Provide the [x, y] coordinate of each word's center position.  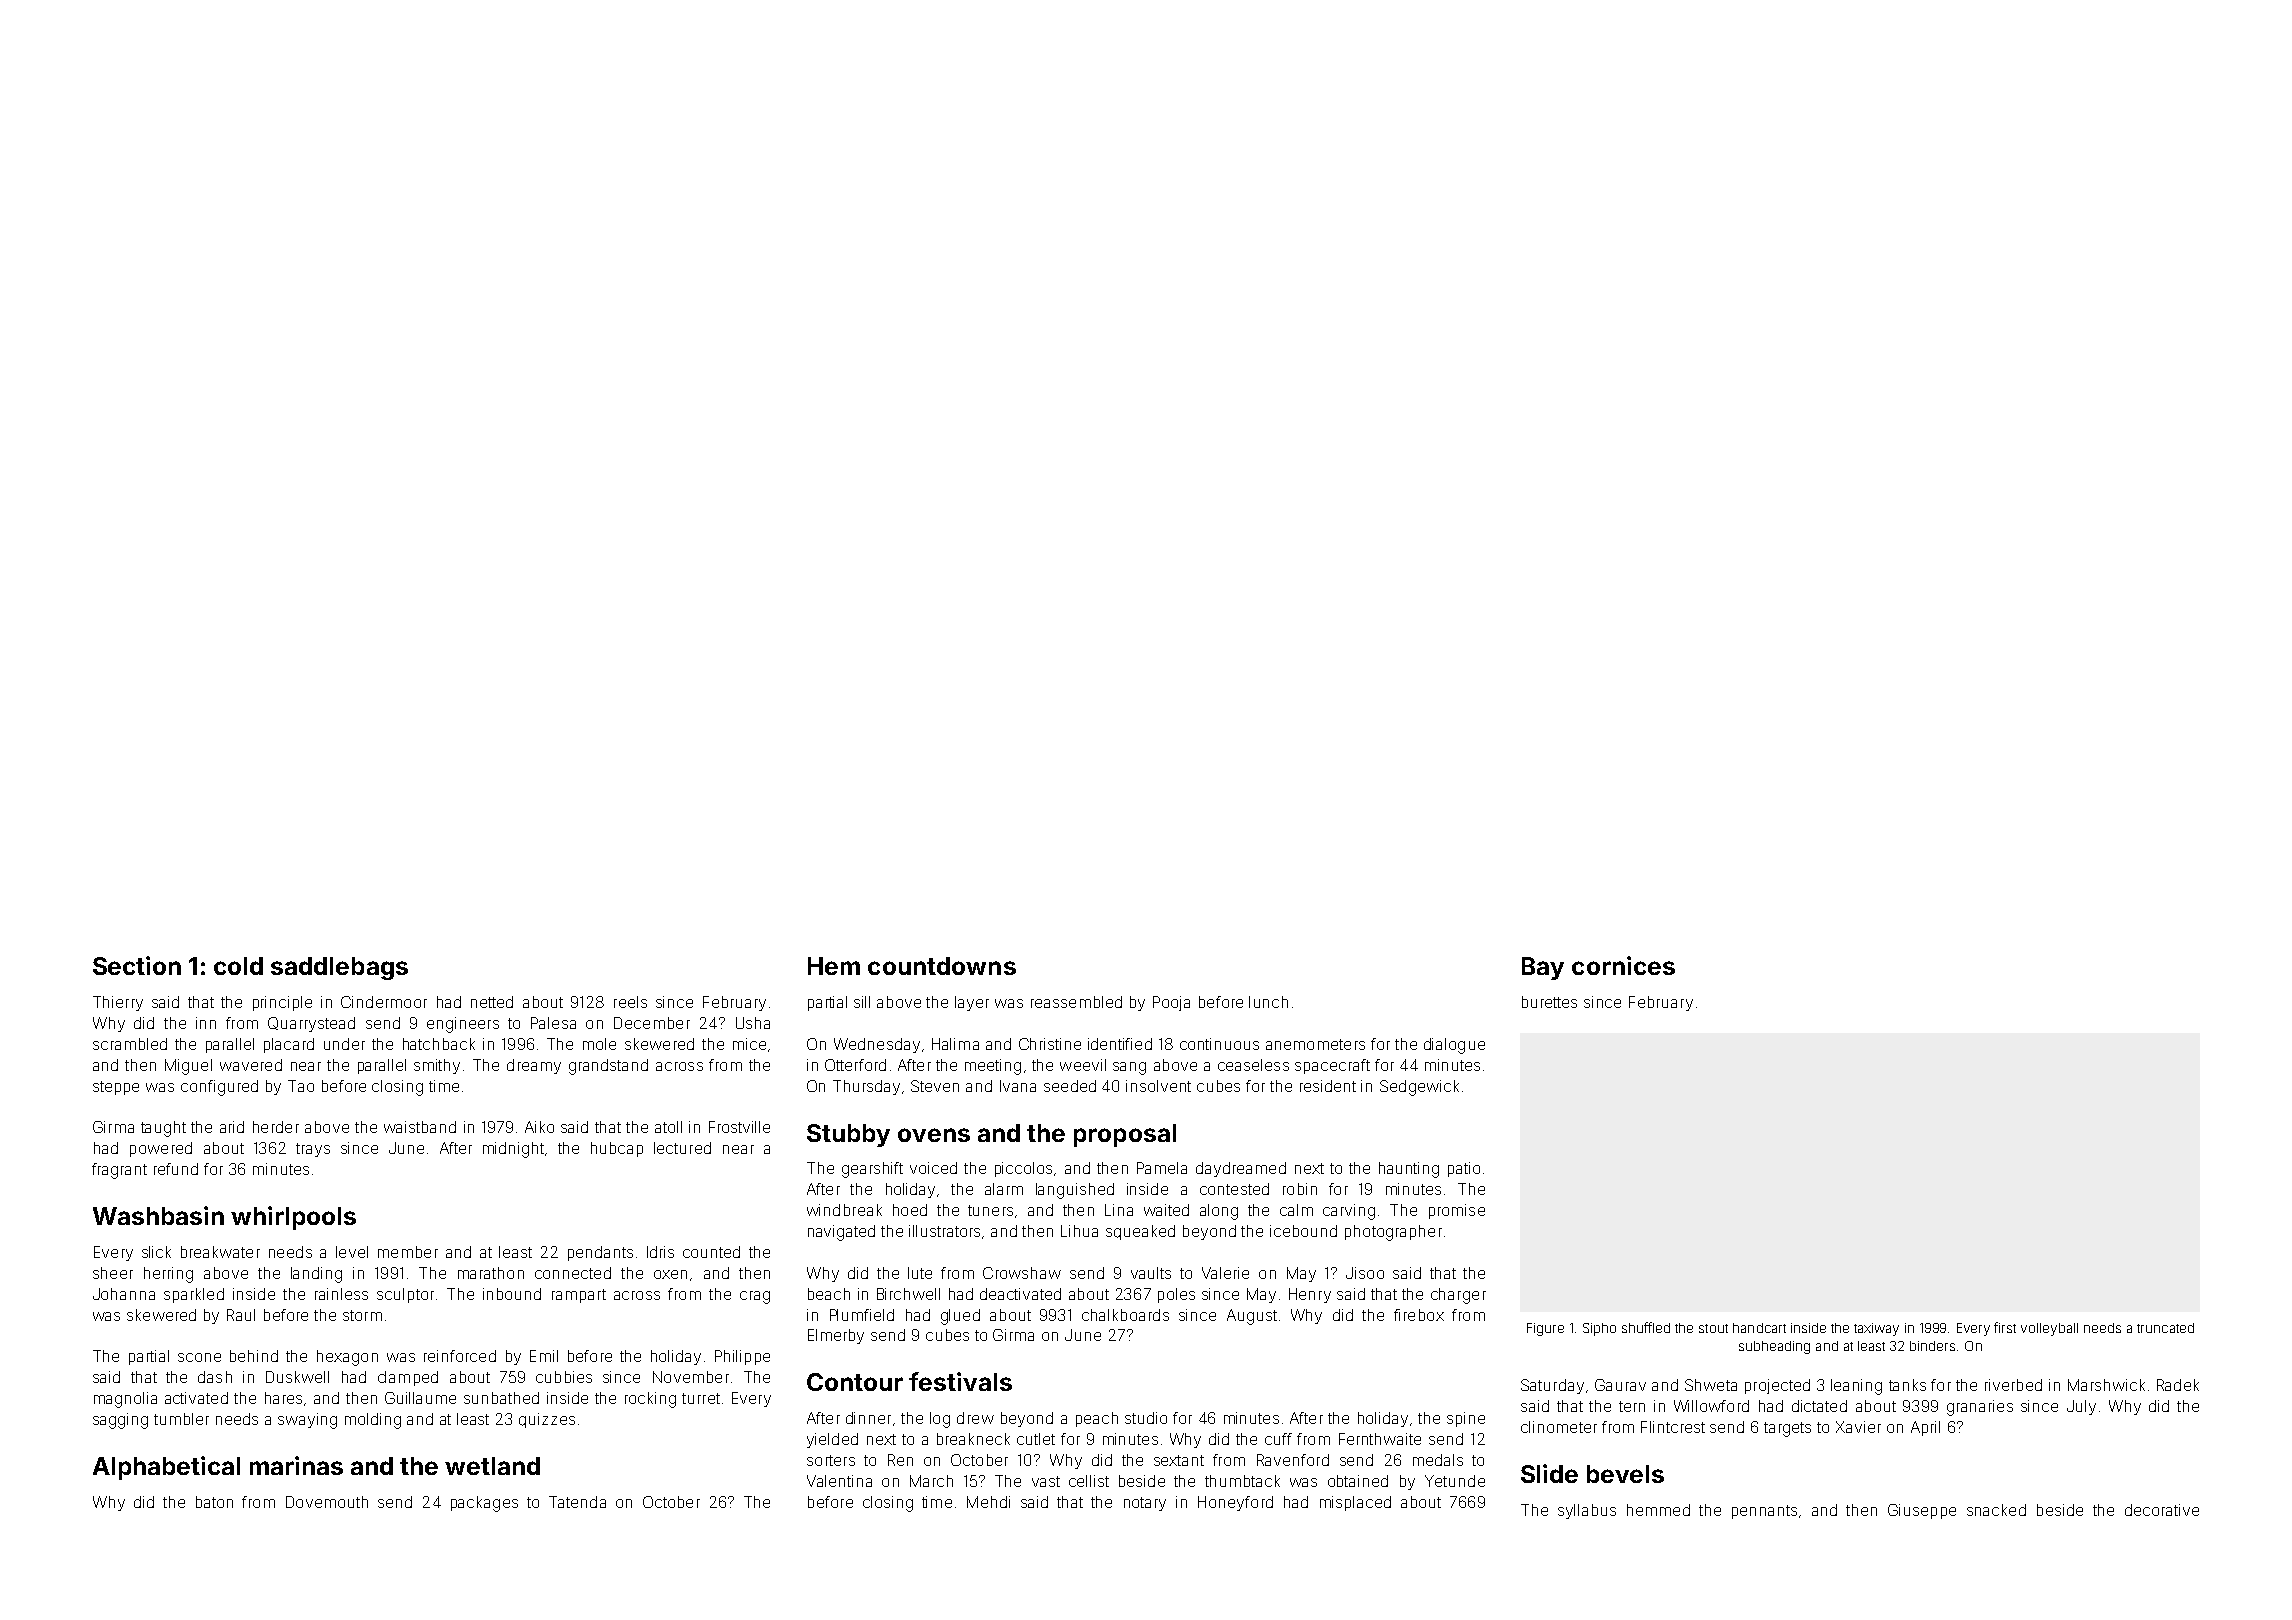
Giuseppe [1922, 1511]
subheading [1774, 1347]
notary [1145, 1504]
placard [289, 1045]
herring [168, 1275]
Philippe [742, 1357]
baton [214, 1502]
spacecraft [1332, 1066]
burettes [1549, 1002]
